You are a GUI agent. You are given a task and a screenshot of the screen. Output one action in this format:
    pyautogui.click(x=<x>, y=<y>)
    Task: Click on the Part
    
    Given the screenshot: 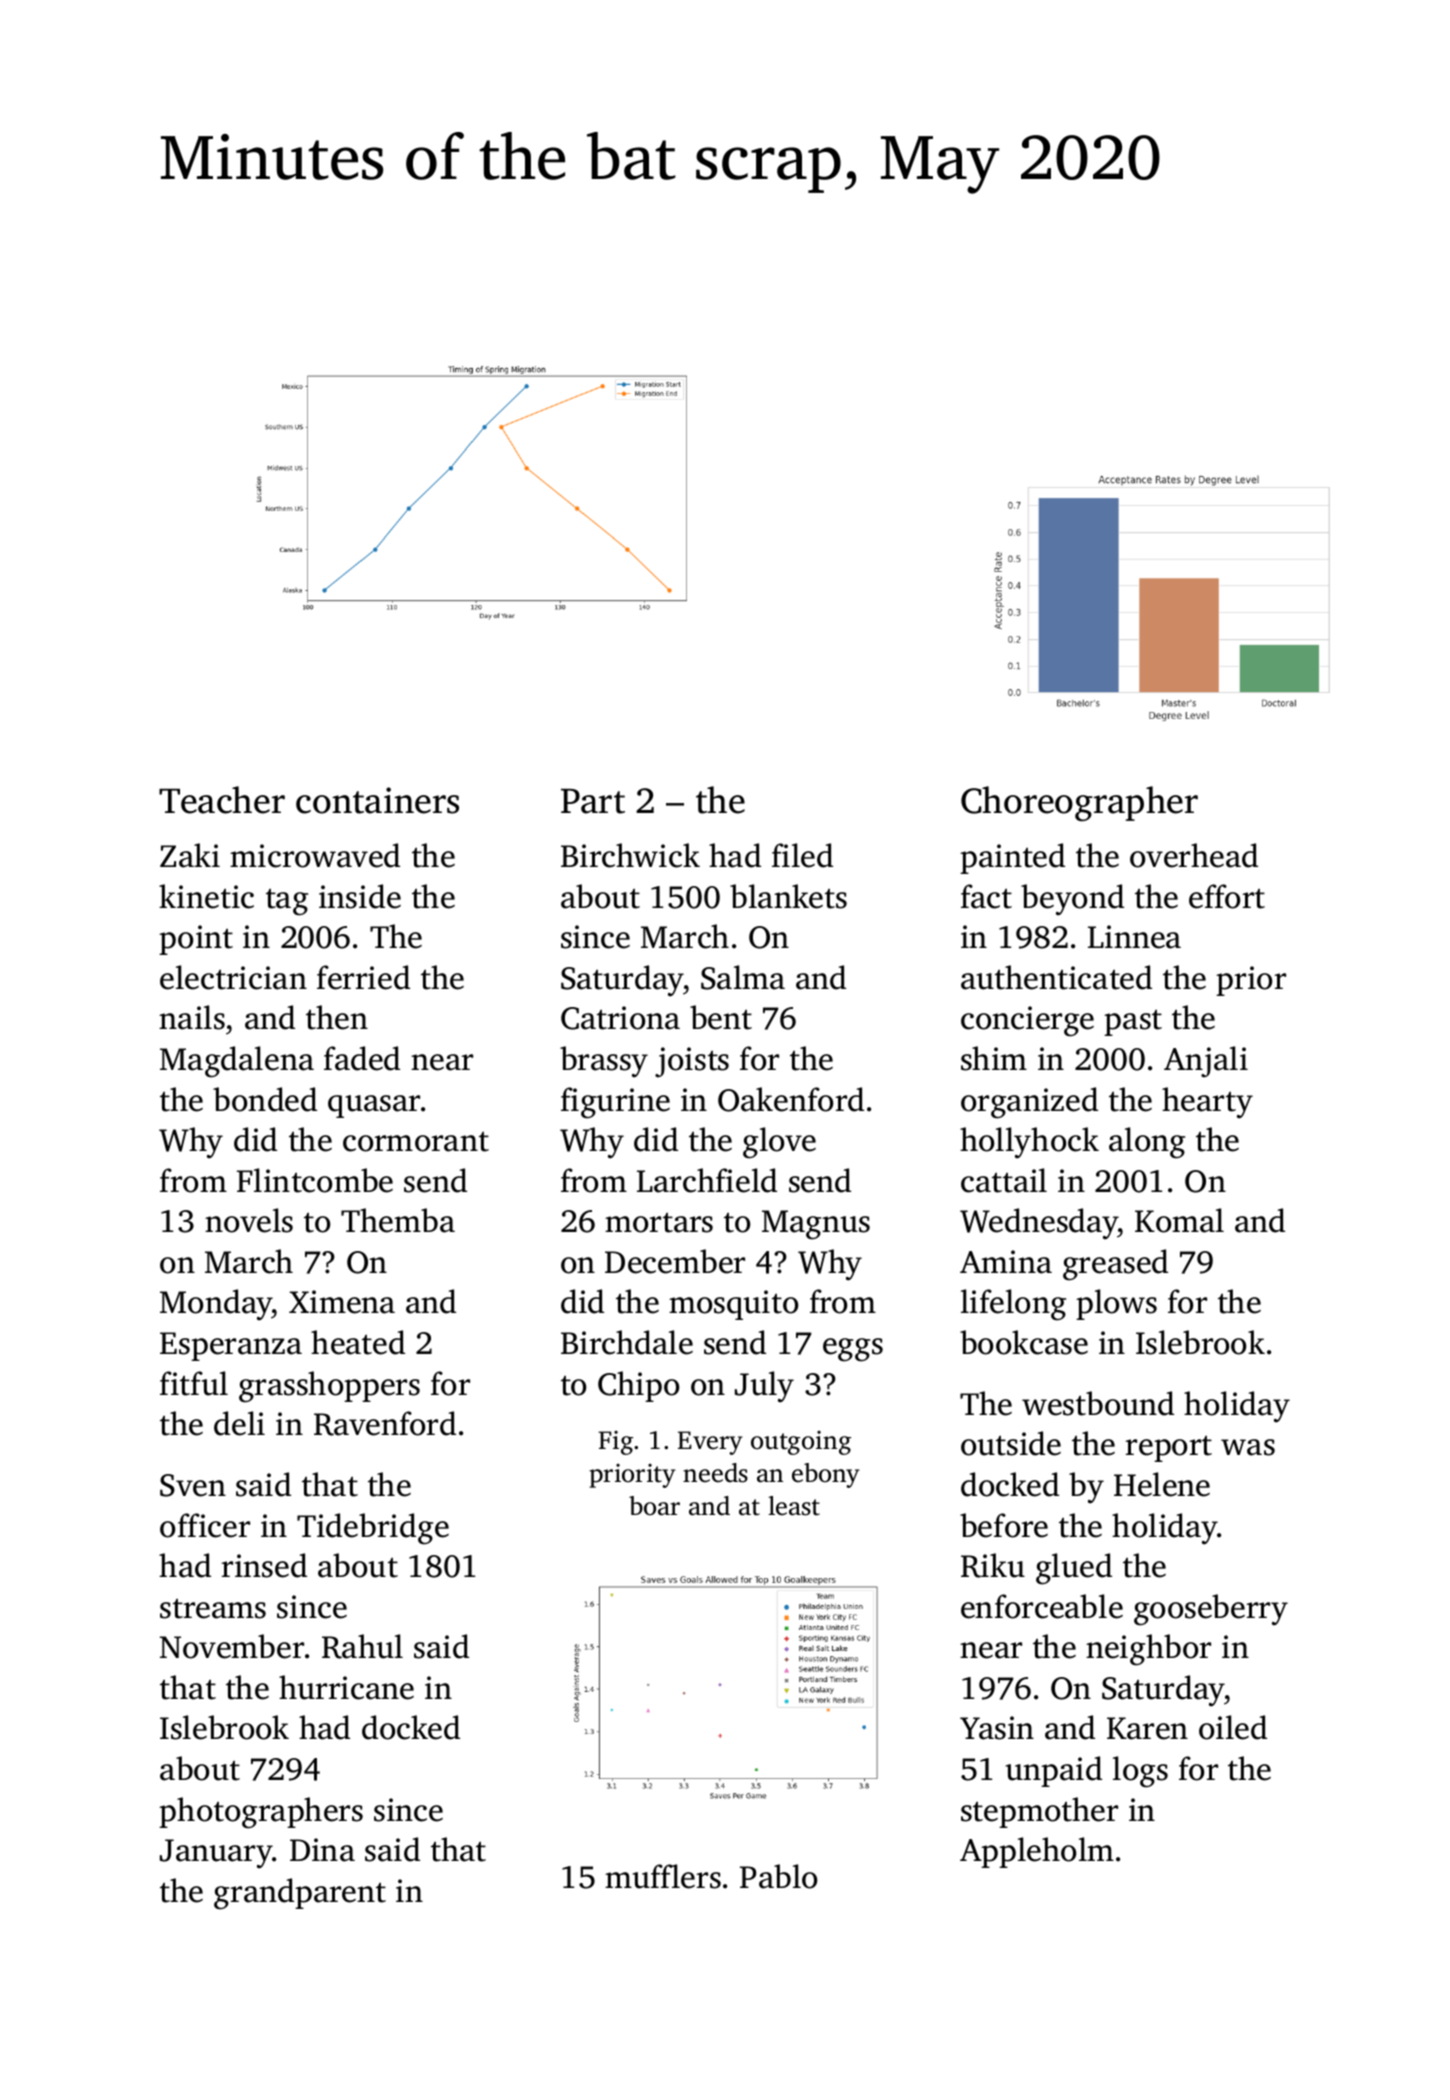 What is the action you would take?
    pyautogui.click(x=593, y=801)
